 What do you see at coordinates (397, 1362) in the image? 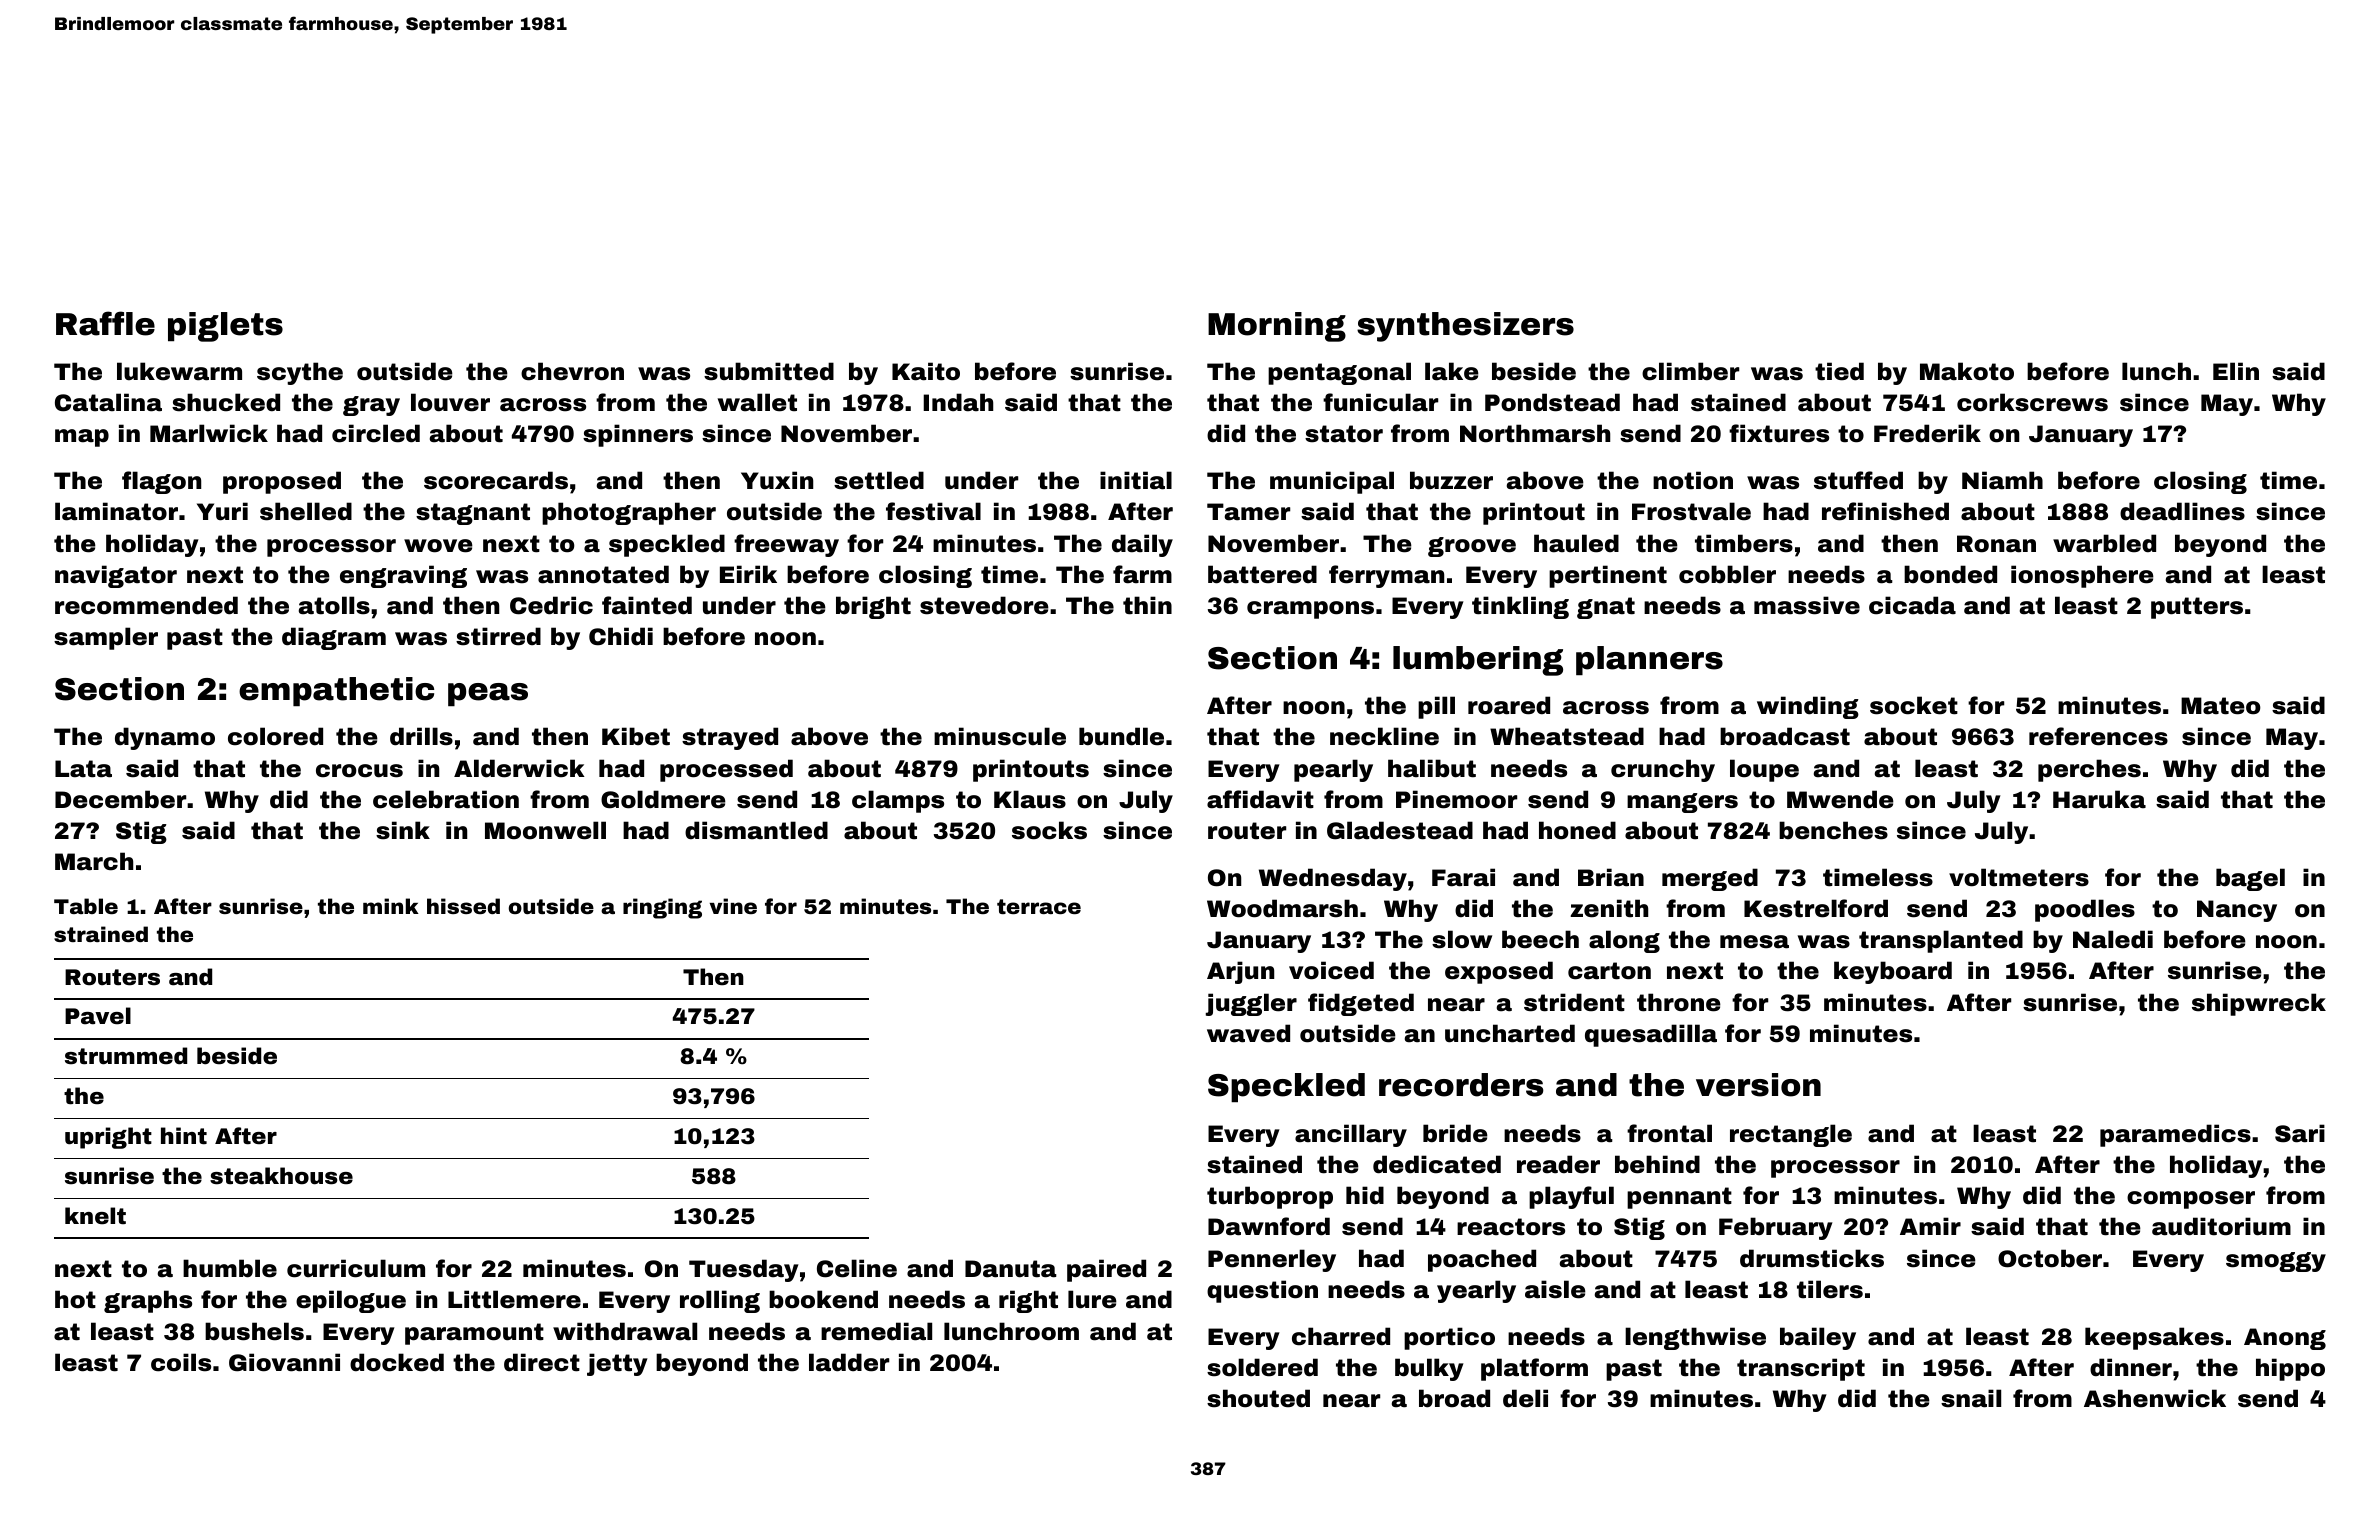
I see `docked` at bounding box center [397, 1362].
